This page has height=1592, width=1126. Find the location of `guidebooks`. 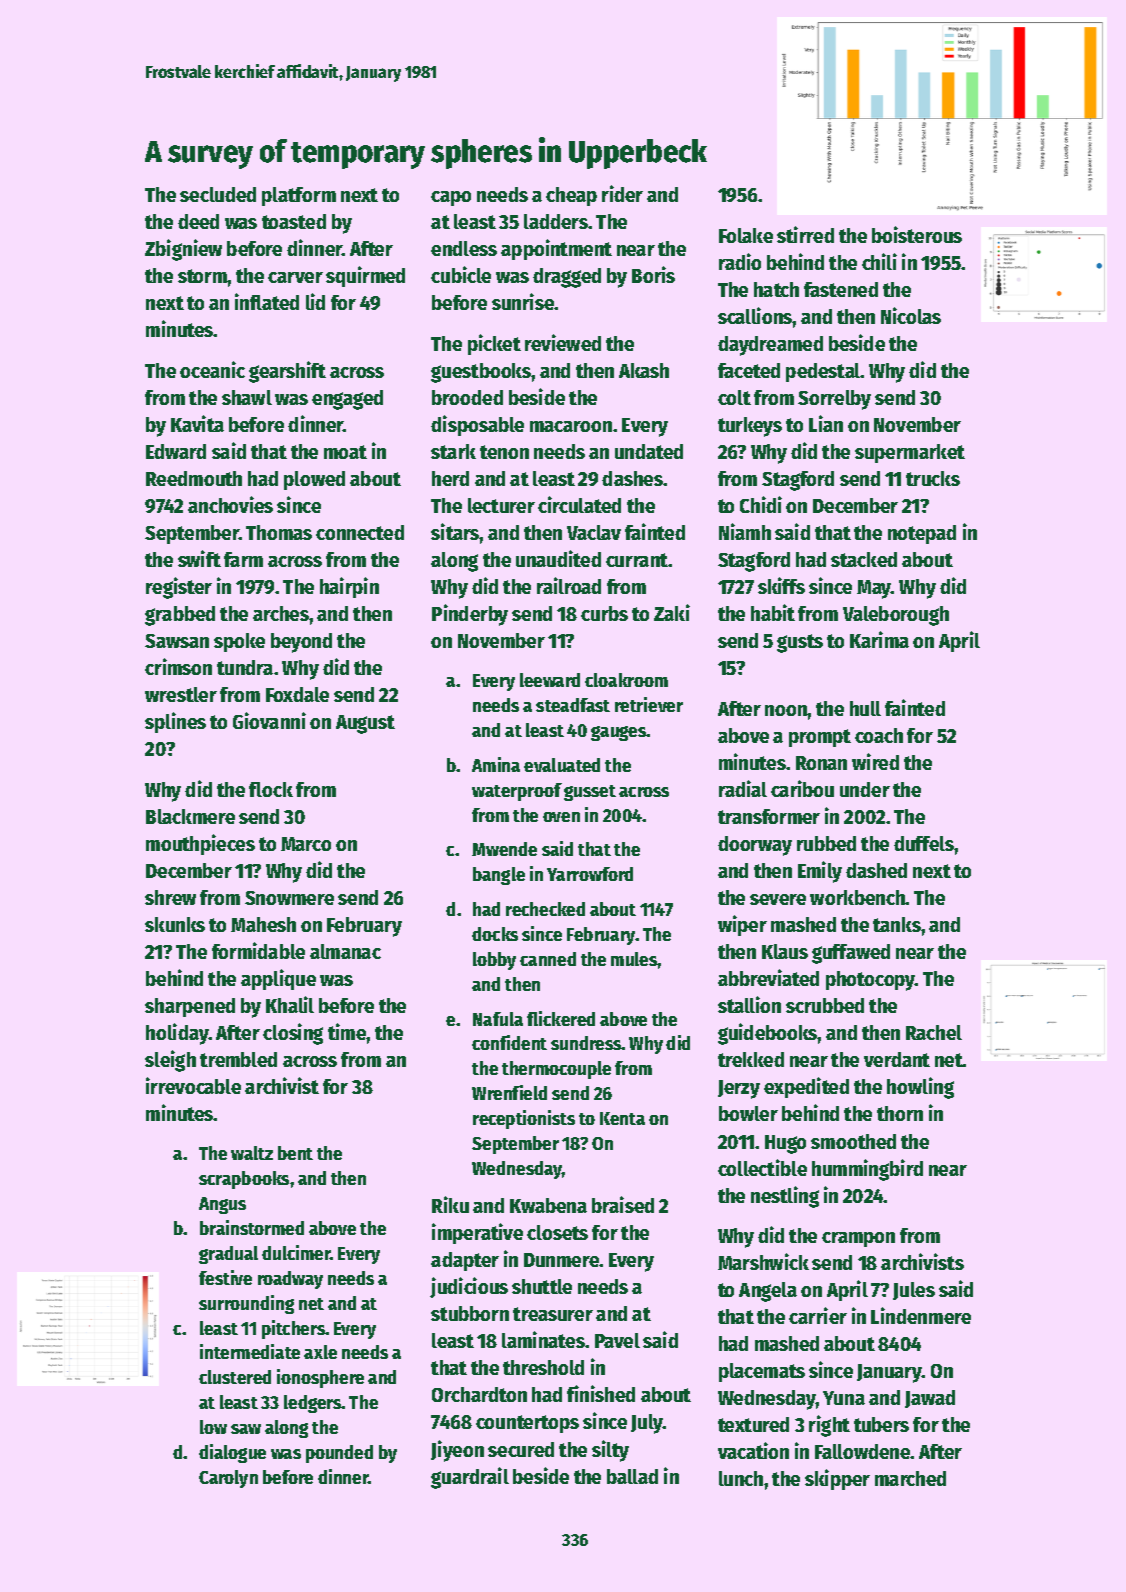

guidebooks is located at coordinates (768, 1034).
